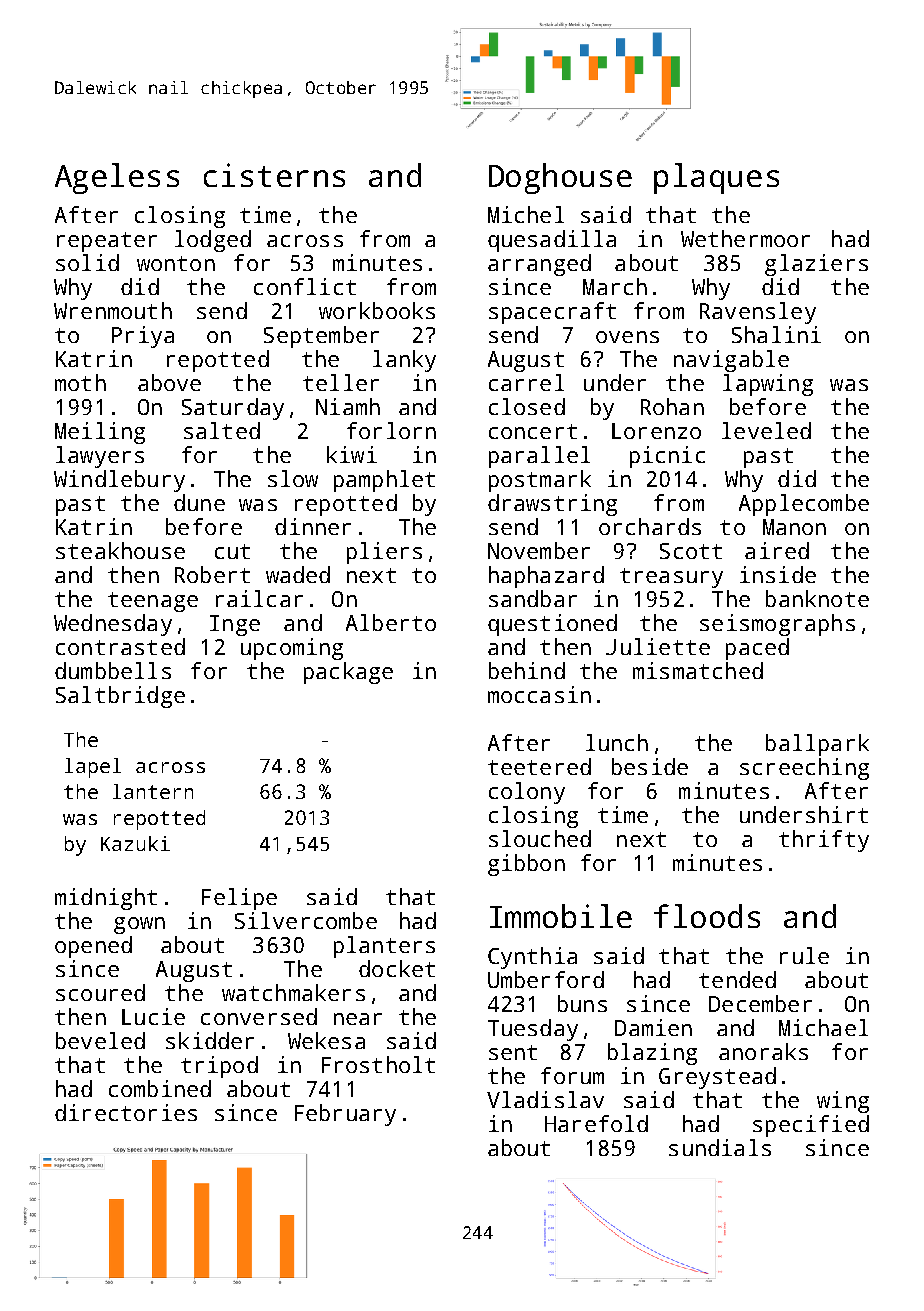 The height and width of the screenshot is (1311, 924). I want to click on leveled, so click(766, 430).
